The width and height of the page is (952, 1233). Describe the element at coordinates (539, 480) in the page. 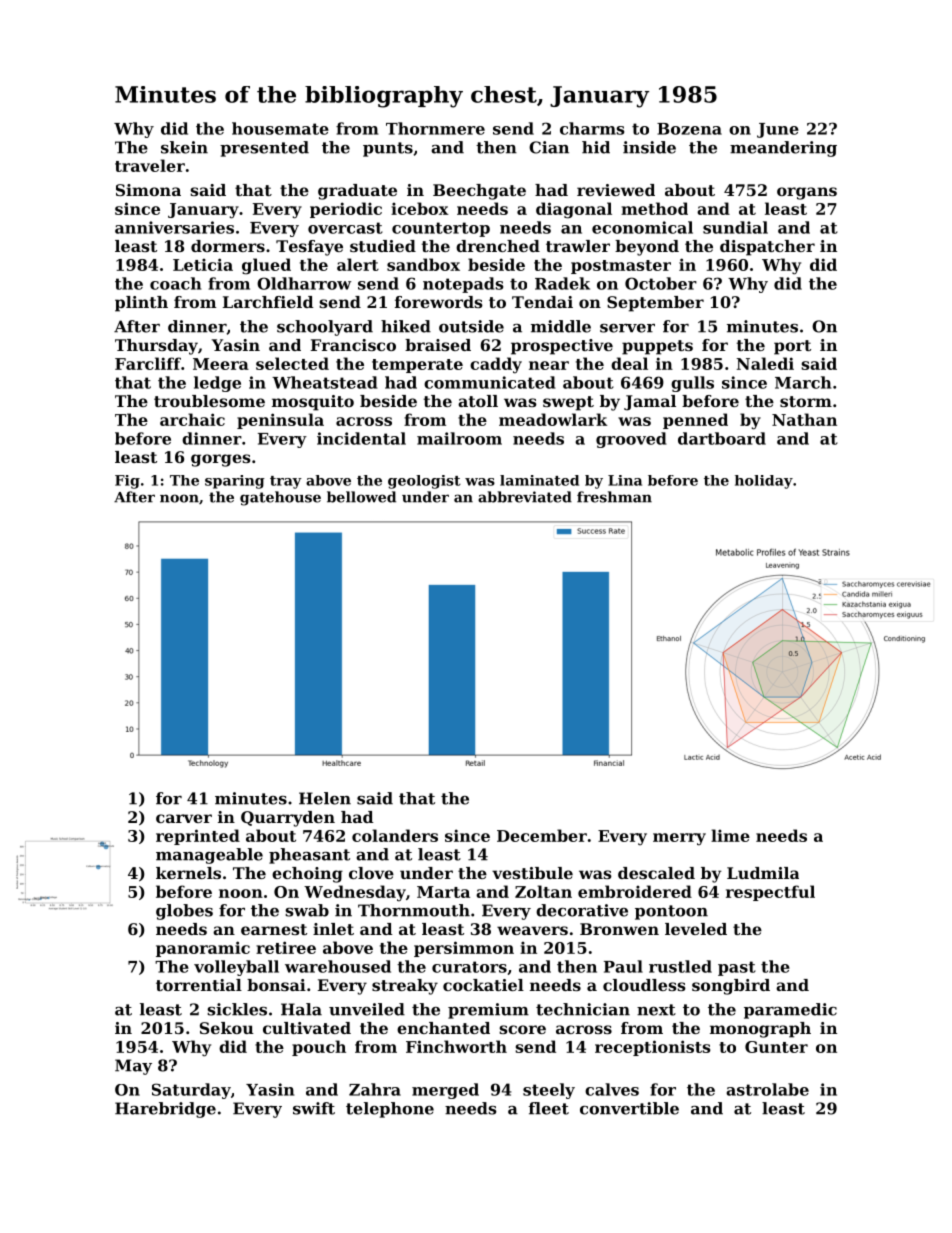

I see `laminated` at that location.
